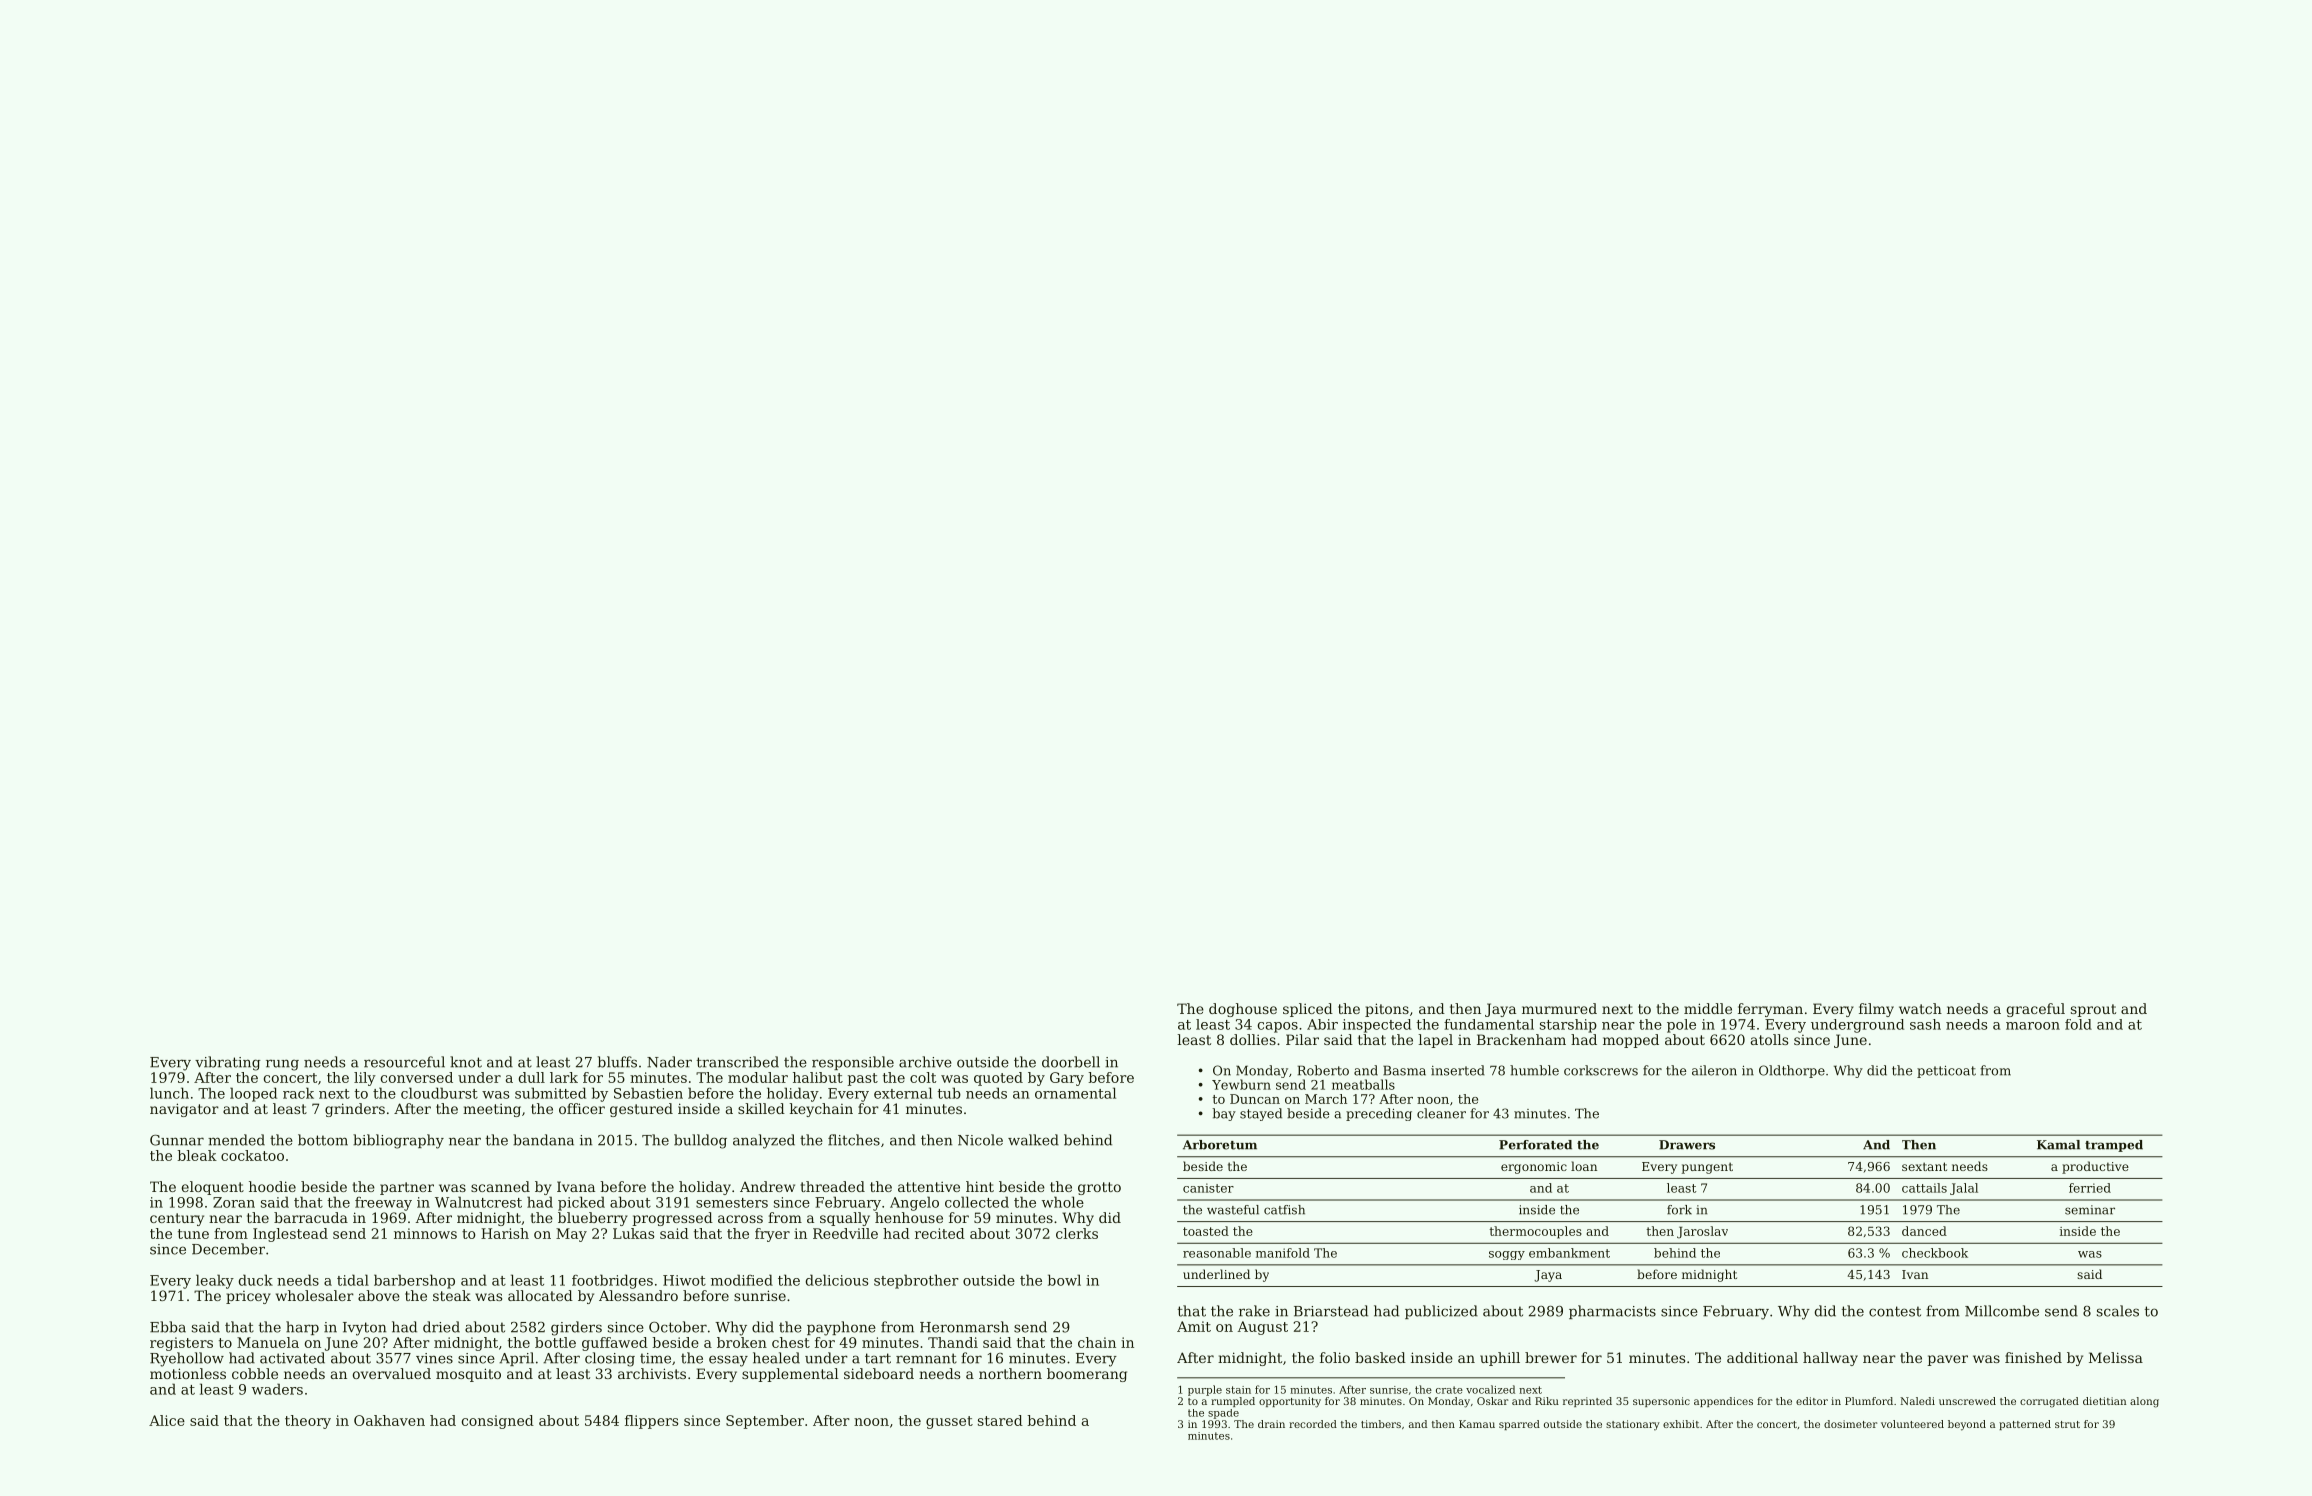  I want to click on recited, so click(940, 1233).
